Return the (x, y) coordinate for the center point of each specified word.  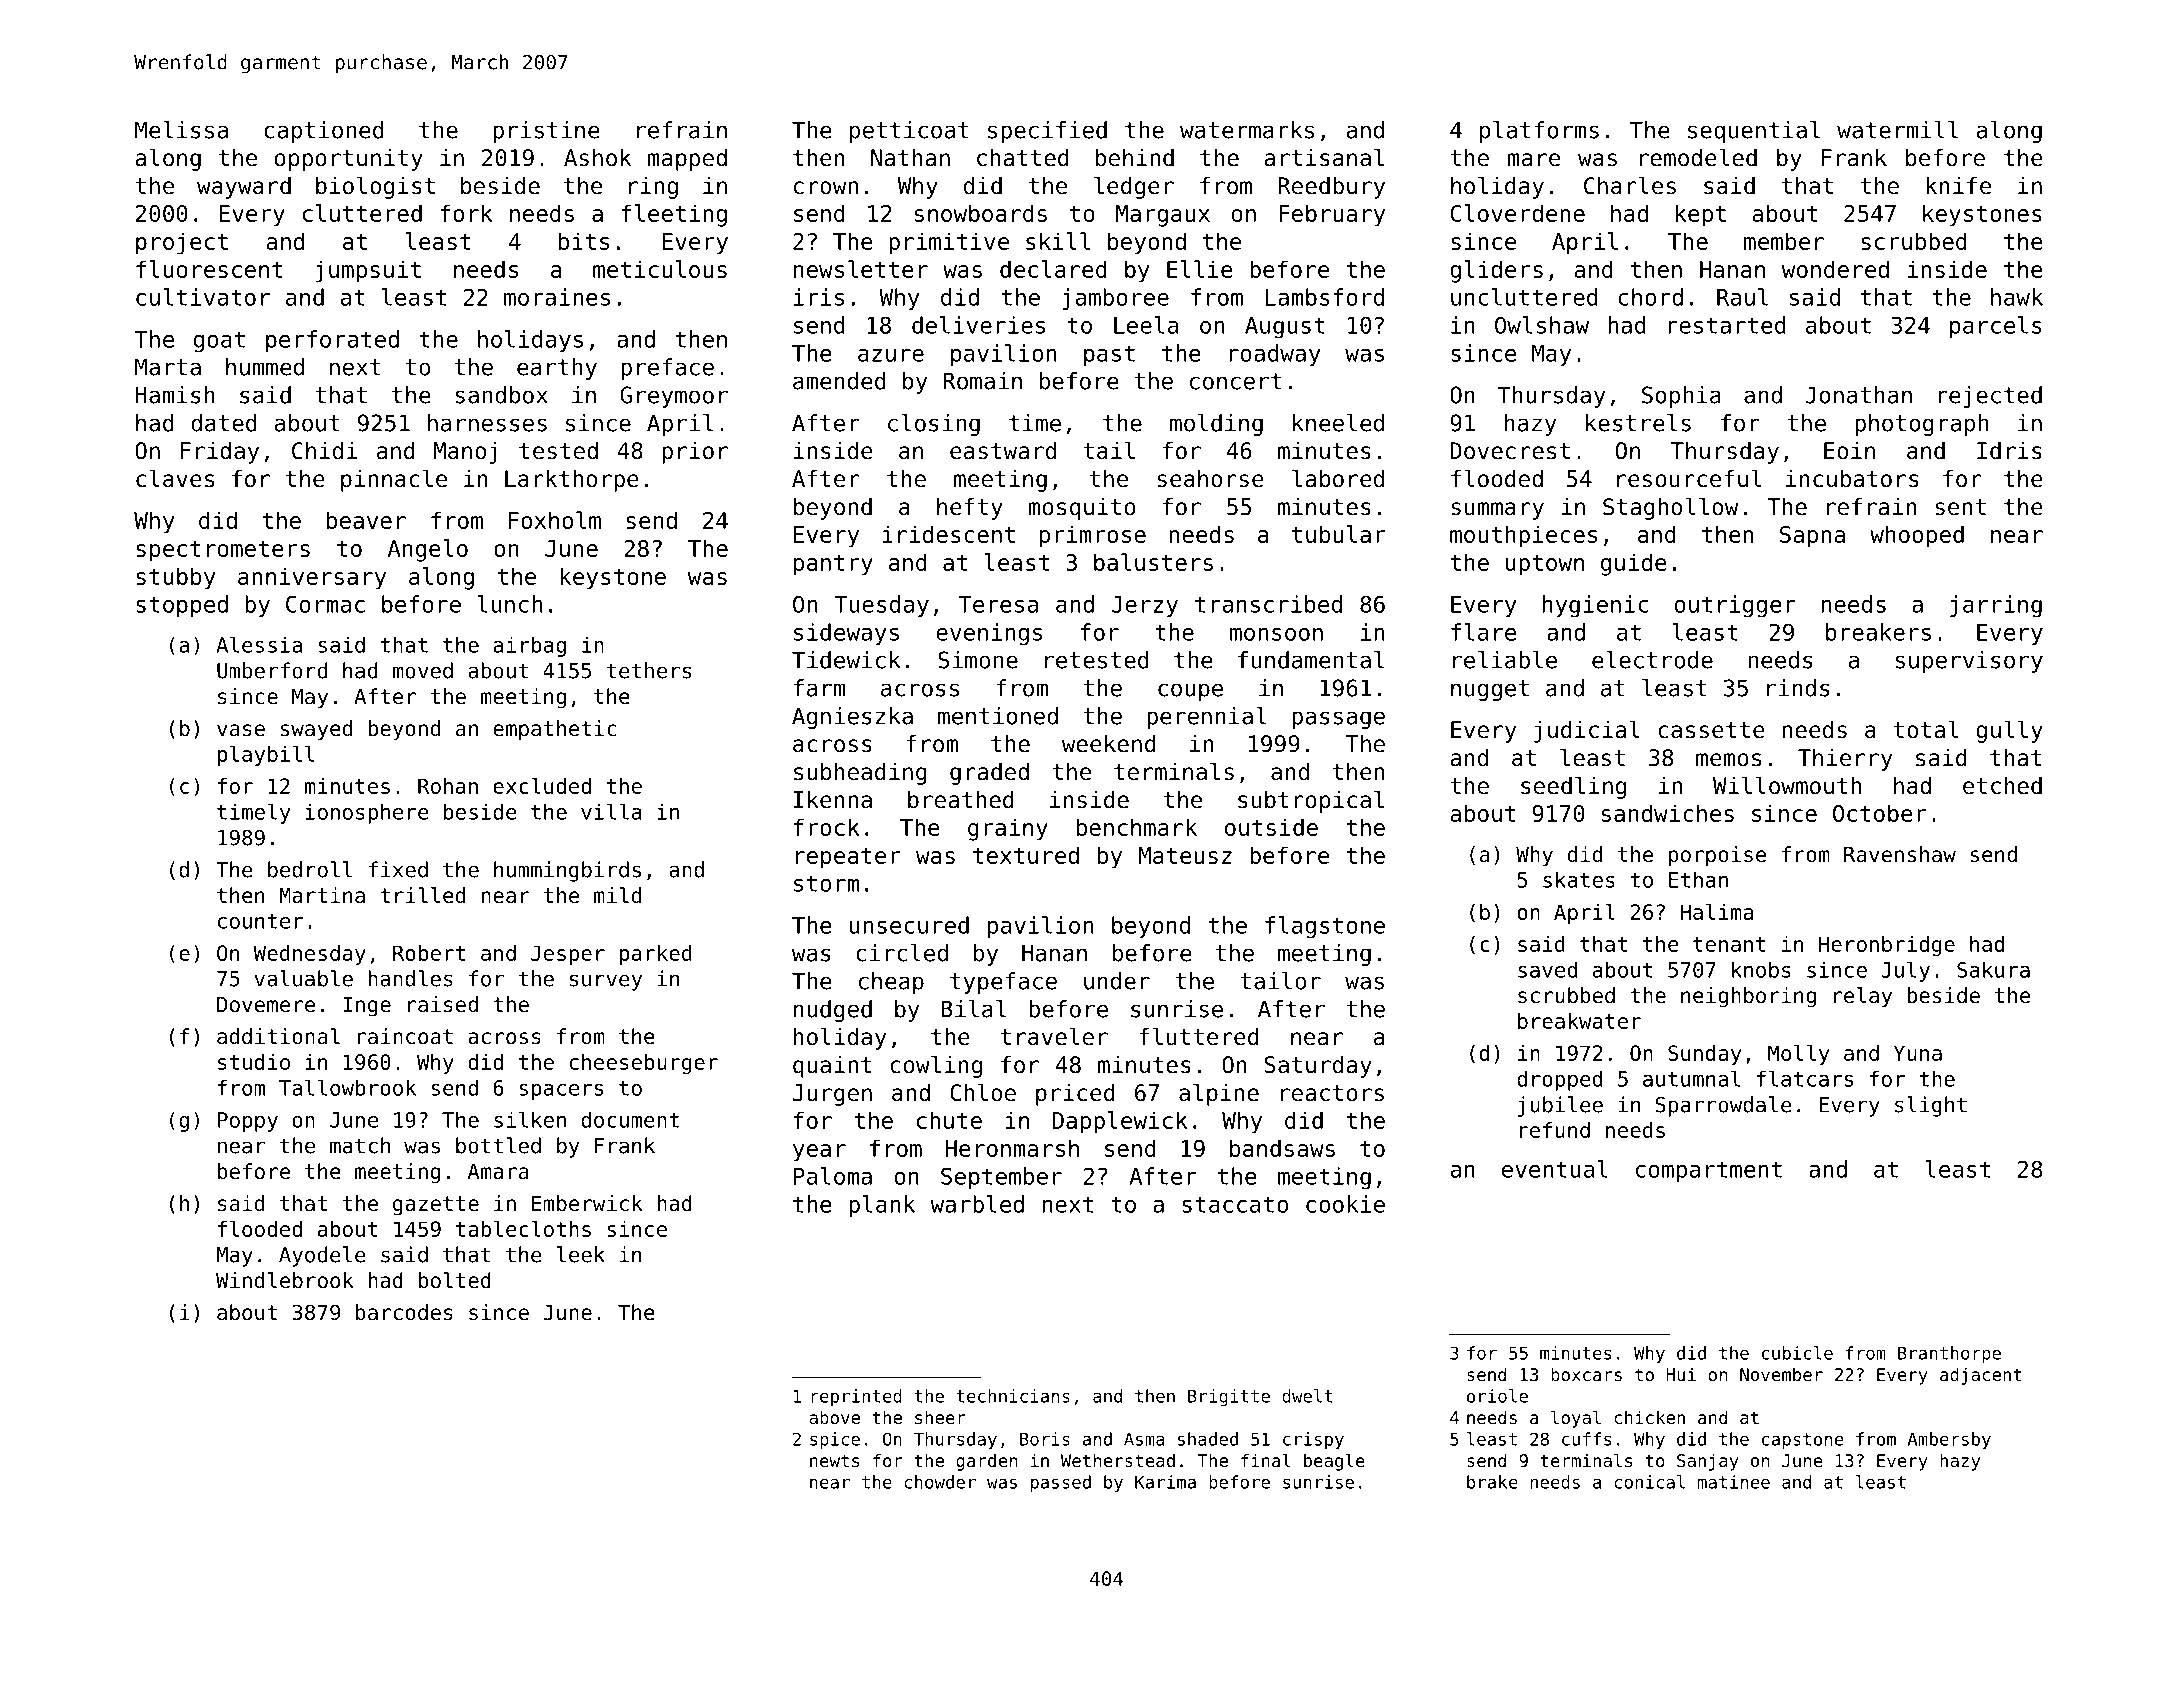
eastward (1003, 451)
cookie (1345, 1204)
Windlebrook (285, 1280)
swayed (316, 730)
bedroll (310, 869)
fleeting (674, 215)
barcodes (404, 1312)
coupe (1190, 692)
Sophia (1681, 397)
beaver (366, 520)
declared (1053, 269)
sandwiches (1668, 813)
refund (1555, 1130)
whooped (1917, 536)
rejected (1990, 397)
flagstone (1325, 927)
